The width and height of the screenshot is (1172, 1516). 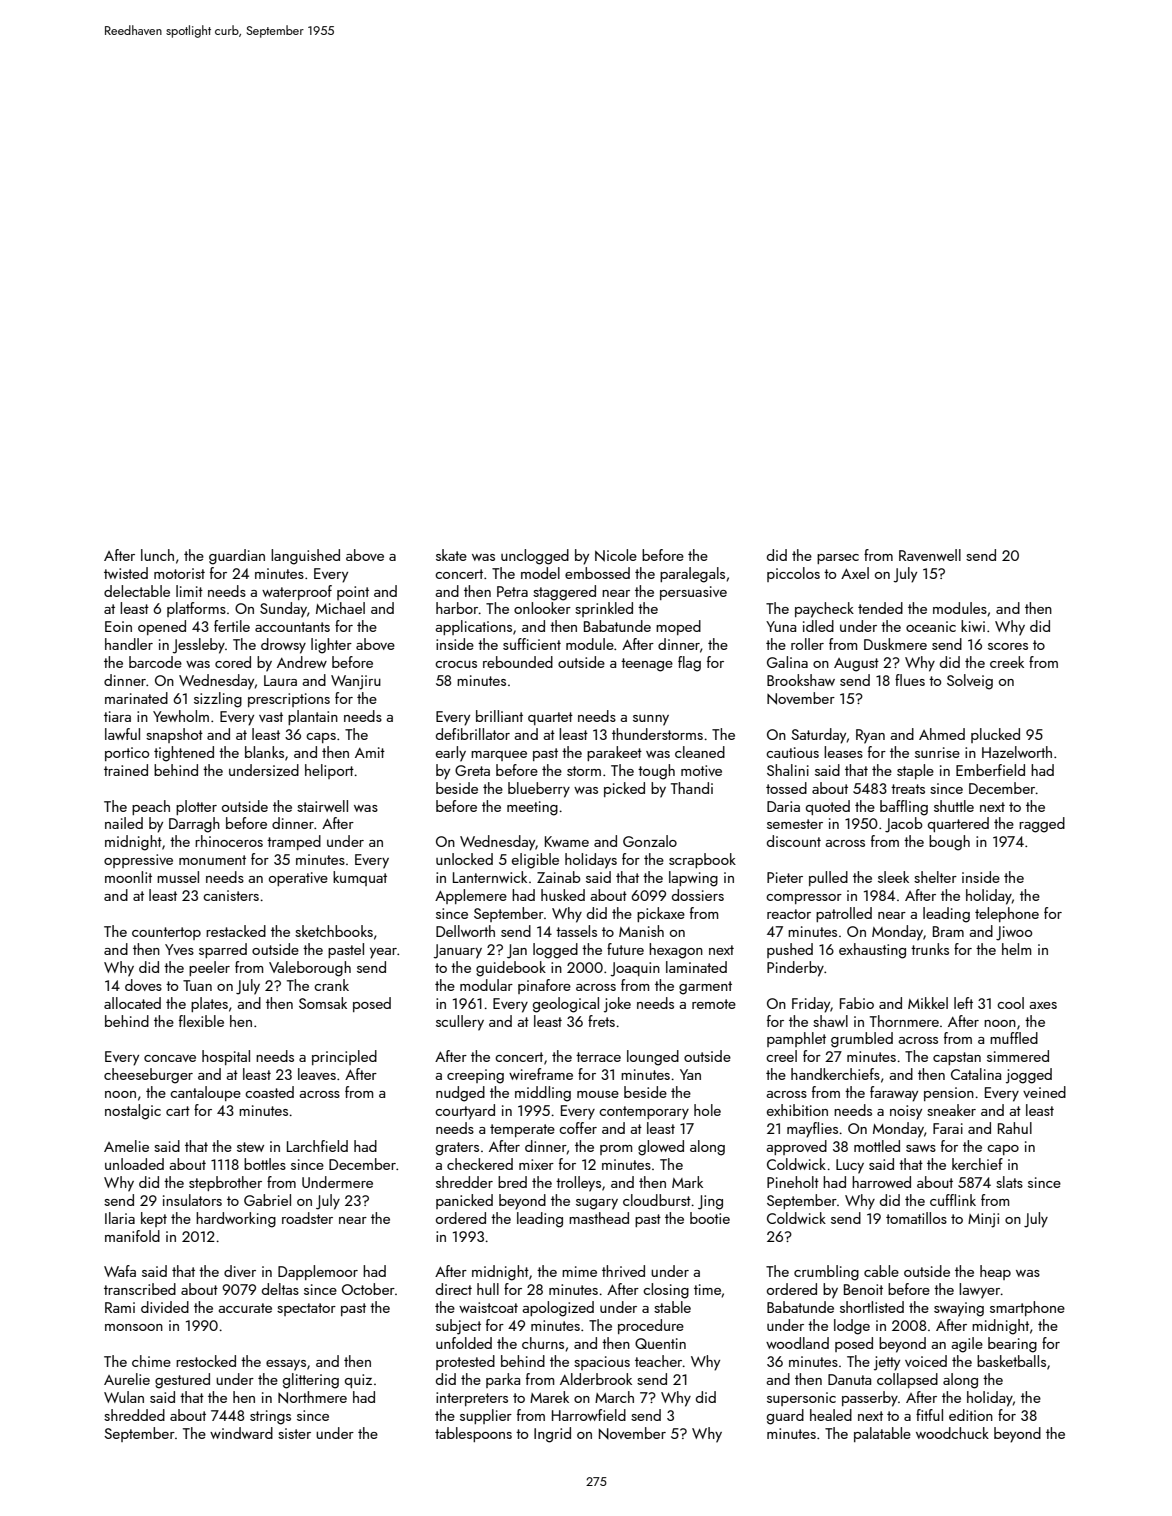 What do you see at coordinates (929, 1415) in the screenshot?
I see `fitful` at bounding box center [929, 1415].
